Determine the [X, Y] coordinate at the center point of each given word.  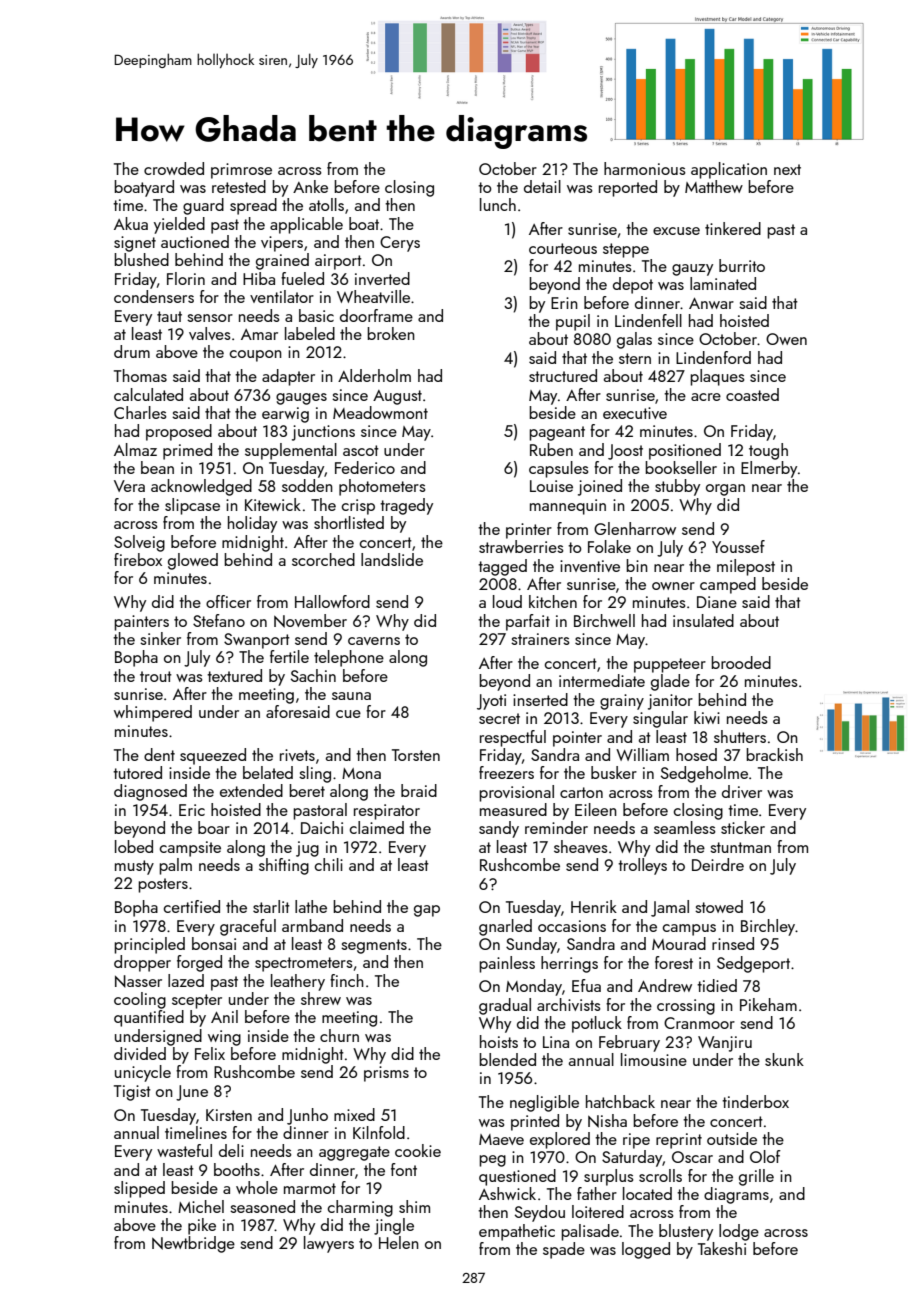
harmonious [645, 168]
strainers [540, 639]
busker [614, 772]
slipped [139, 1189]
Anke [310, 186]
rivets [297, 755]
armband [312, 925]
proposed [179, 432]
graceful [248, 927]
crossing [686, 1007]
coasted [752, 394]
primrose [241, 171]
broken [391, 333]
